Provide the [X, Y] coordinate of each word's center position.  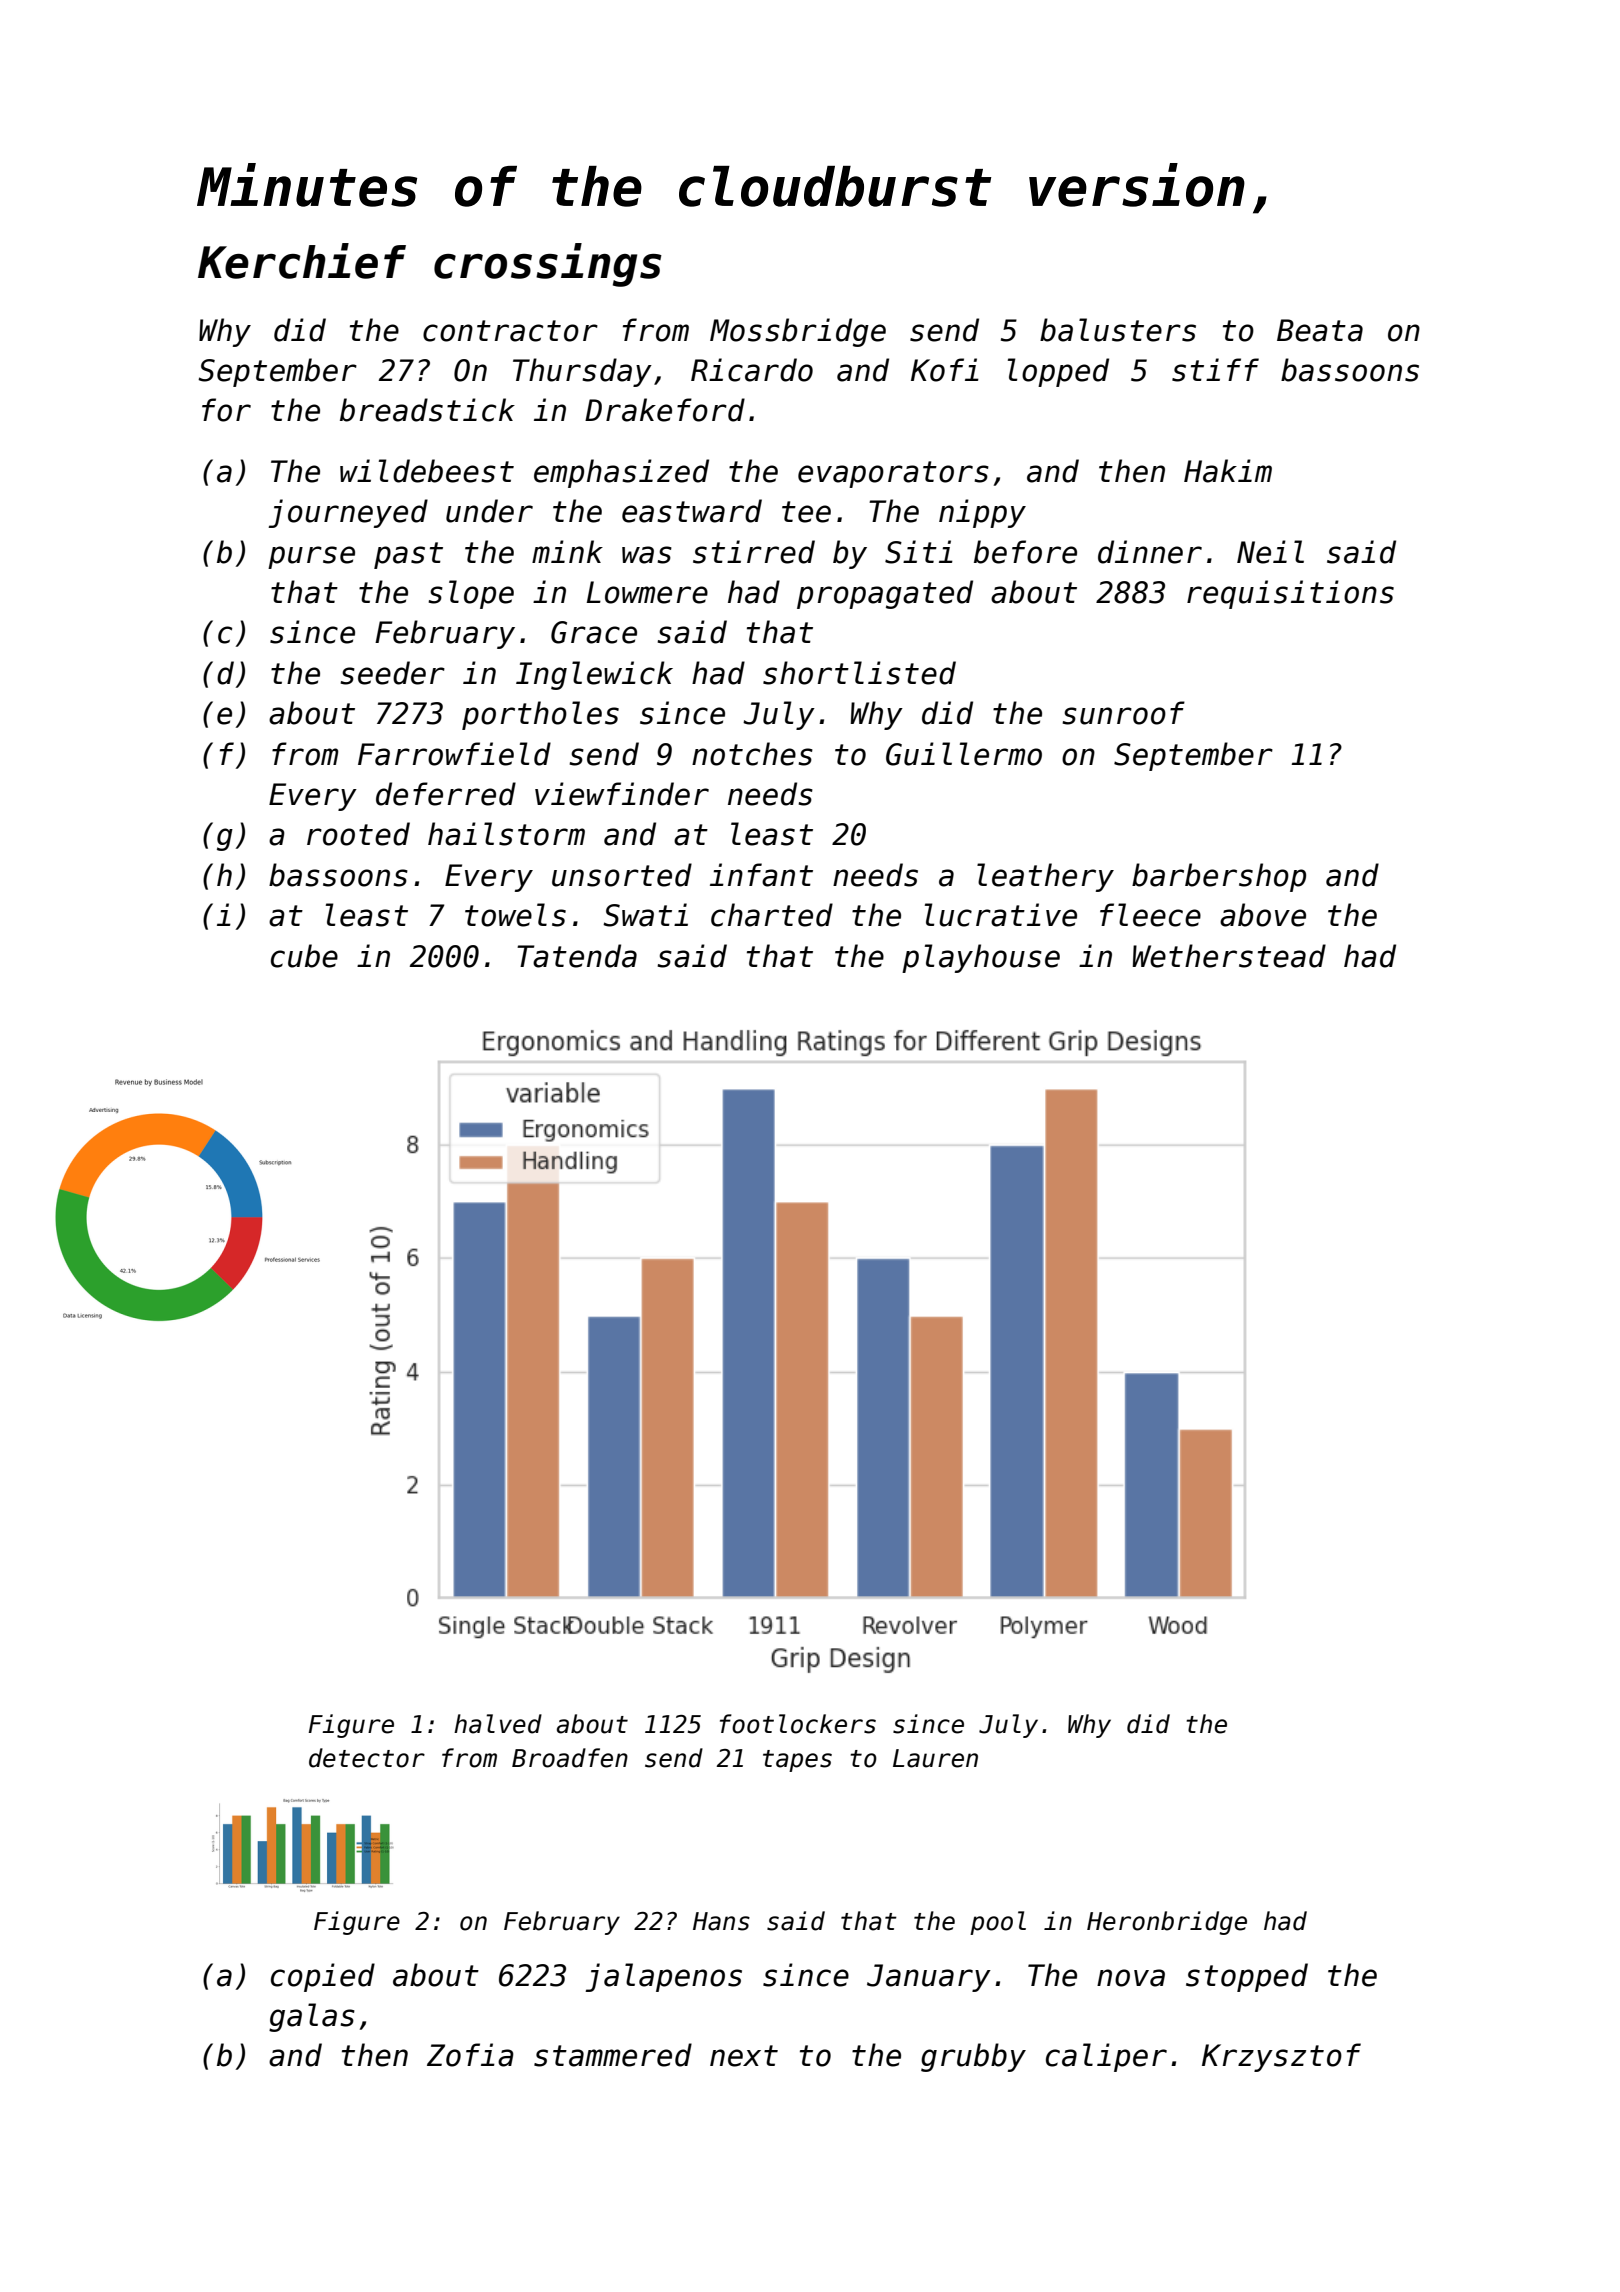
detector [367, 1758]
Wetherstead [1229, 956]
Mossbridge [798, 332]
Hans [721, 1921]
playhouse [981, 958]
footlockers [798, 1724]
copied [323, 1977]
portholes [540, 715]
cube [304, 956]
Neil [1270, 552]
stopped [1247, 1977]
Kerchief [302, 261]
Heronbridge [1167, 1923]
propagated [885, 594]
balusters [1118, 330]
